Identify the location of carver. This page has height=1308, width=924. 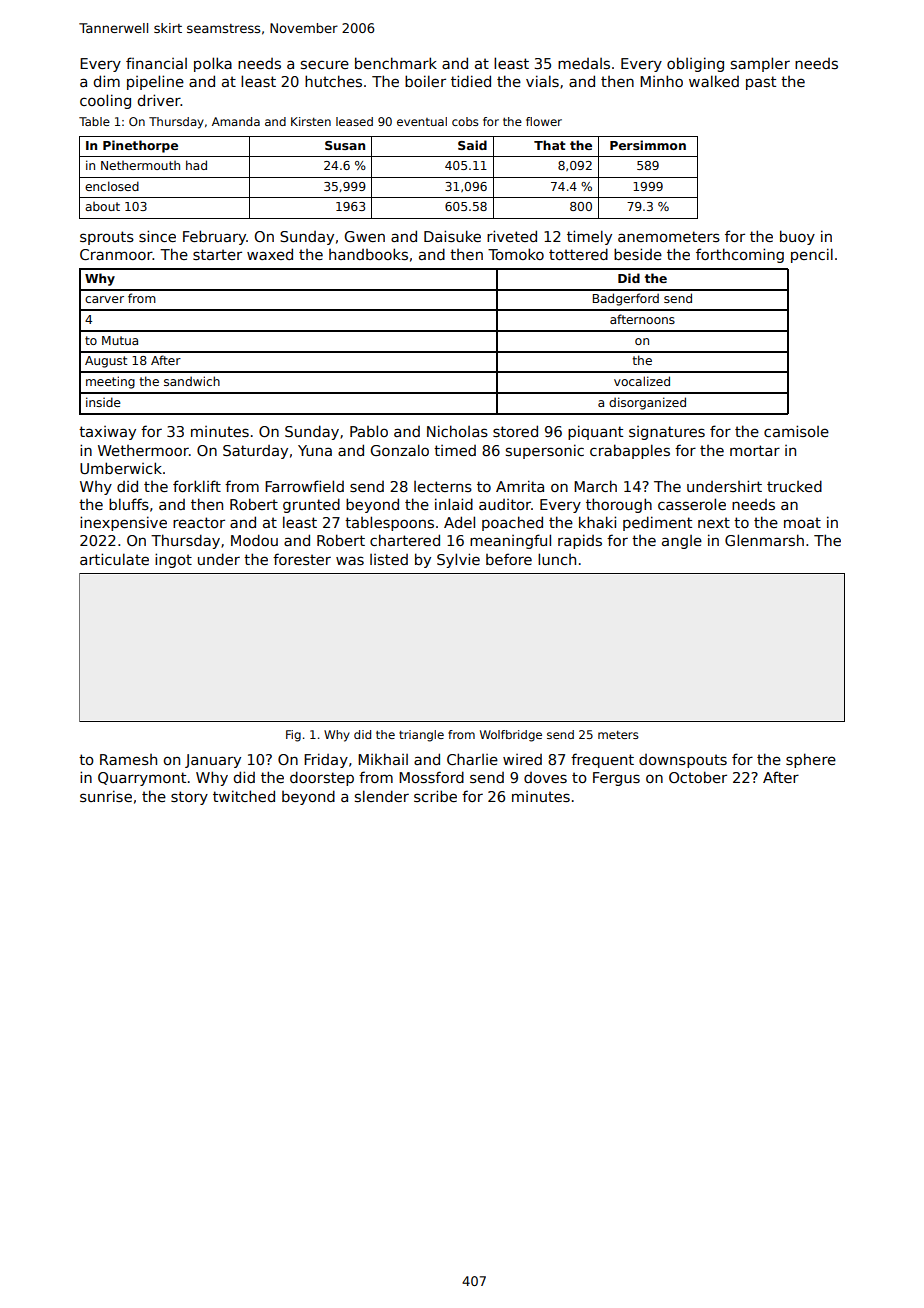
(104, 299).
